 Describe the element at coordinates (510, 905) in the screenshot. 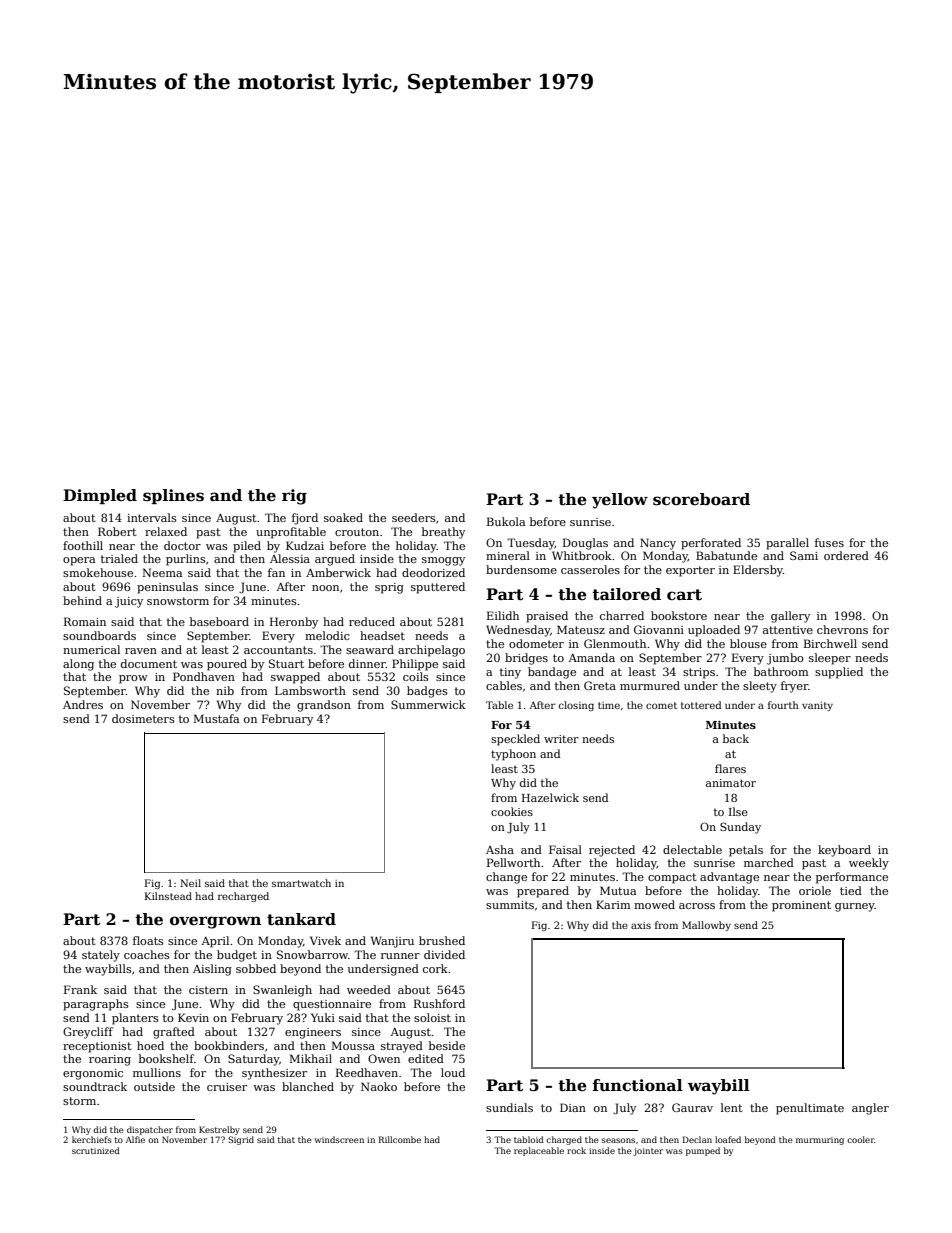

I see `summits` at that location.
